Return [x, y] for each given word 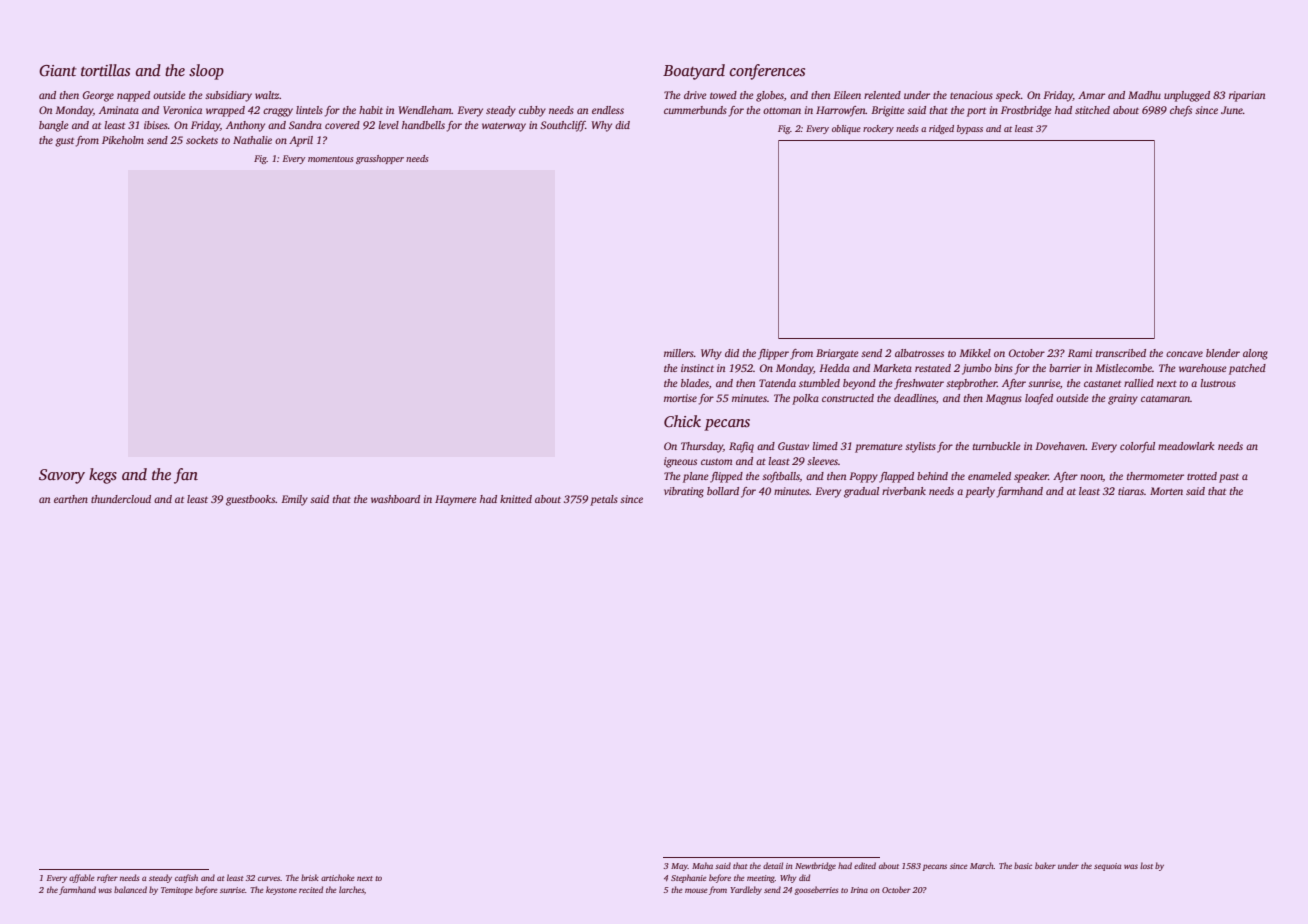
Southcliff [562, 126]
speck [1008, 96]
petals [604, 500]
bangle [54, 126]
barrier [1065, 368]
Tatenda [777, 383]
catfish [186, 878]
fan [186, 476]
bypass [970, 129]
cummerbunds [695, 110]
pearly [980, 492]
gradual [861, 492]
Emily [294, 500]
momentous [331, 159]
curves [269, 878]
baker [1045, 865]
